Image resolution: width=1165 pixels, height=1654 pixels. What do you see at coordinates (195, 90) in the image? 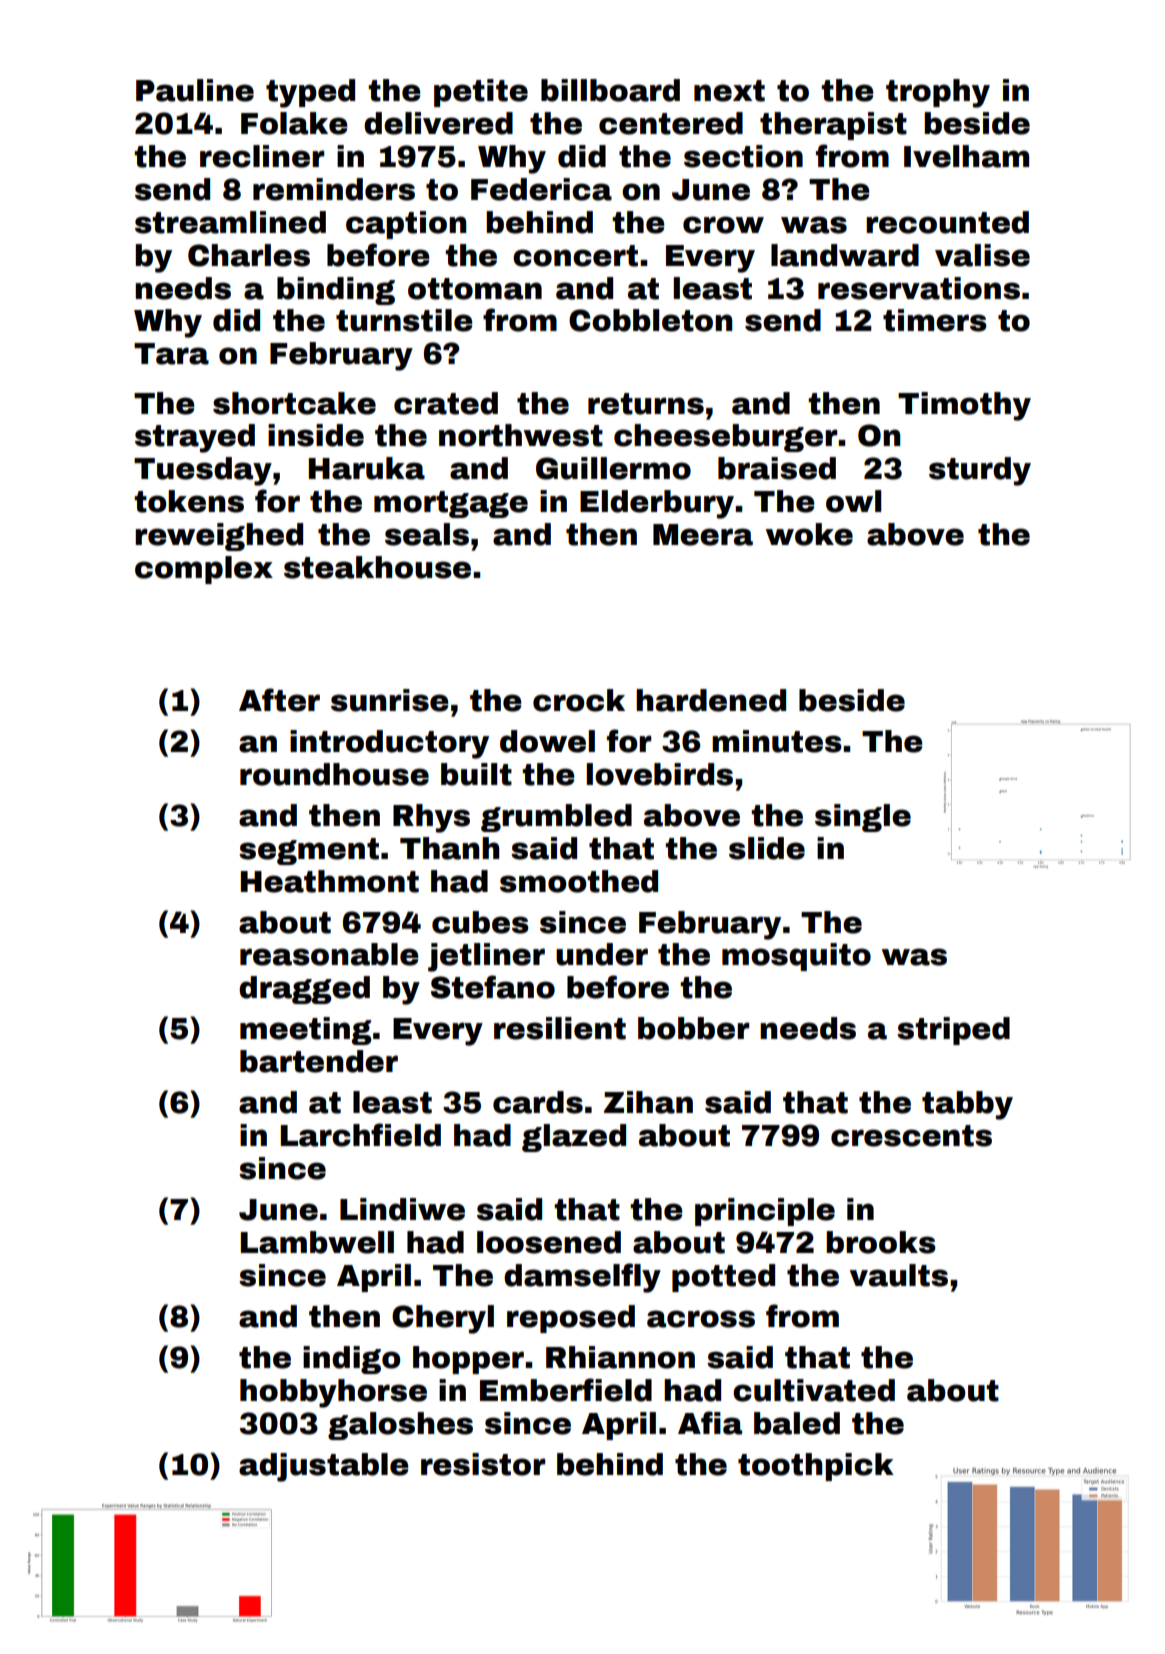
I see `Pauline` at bounding box center [195, 90].
